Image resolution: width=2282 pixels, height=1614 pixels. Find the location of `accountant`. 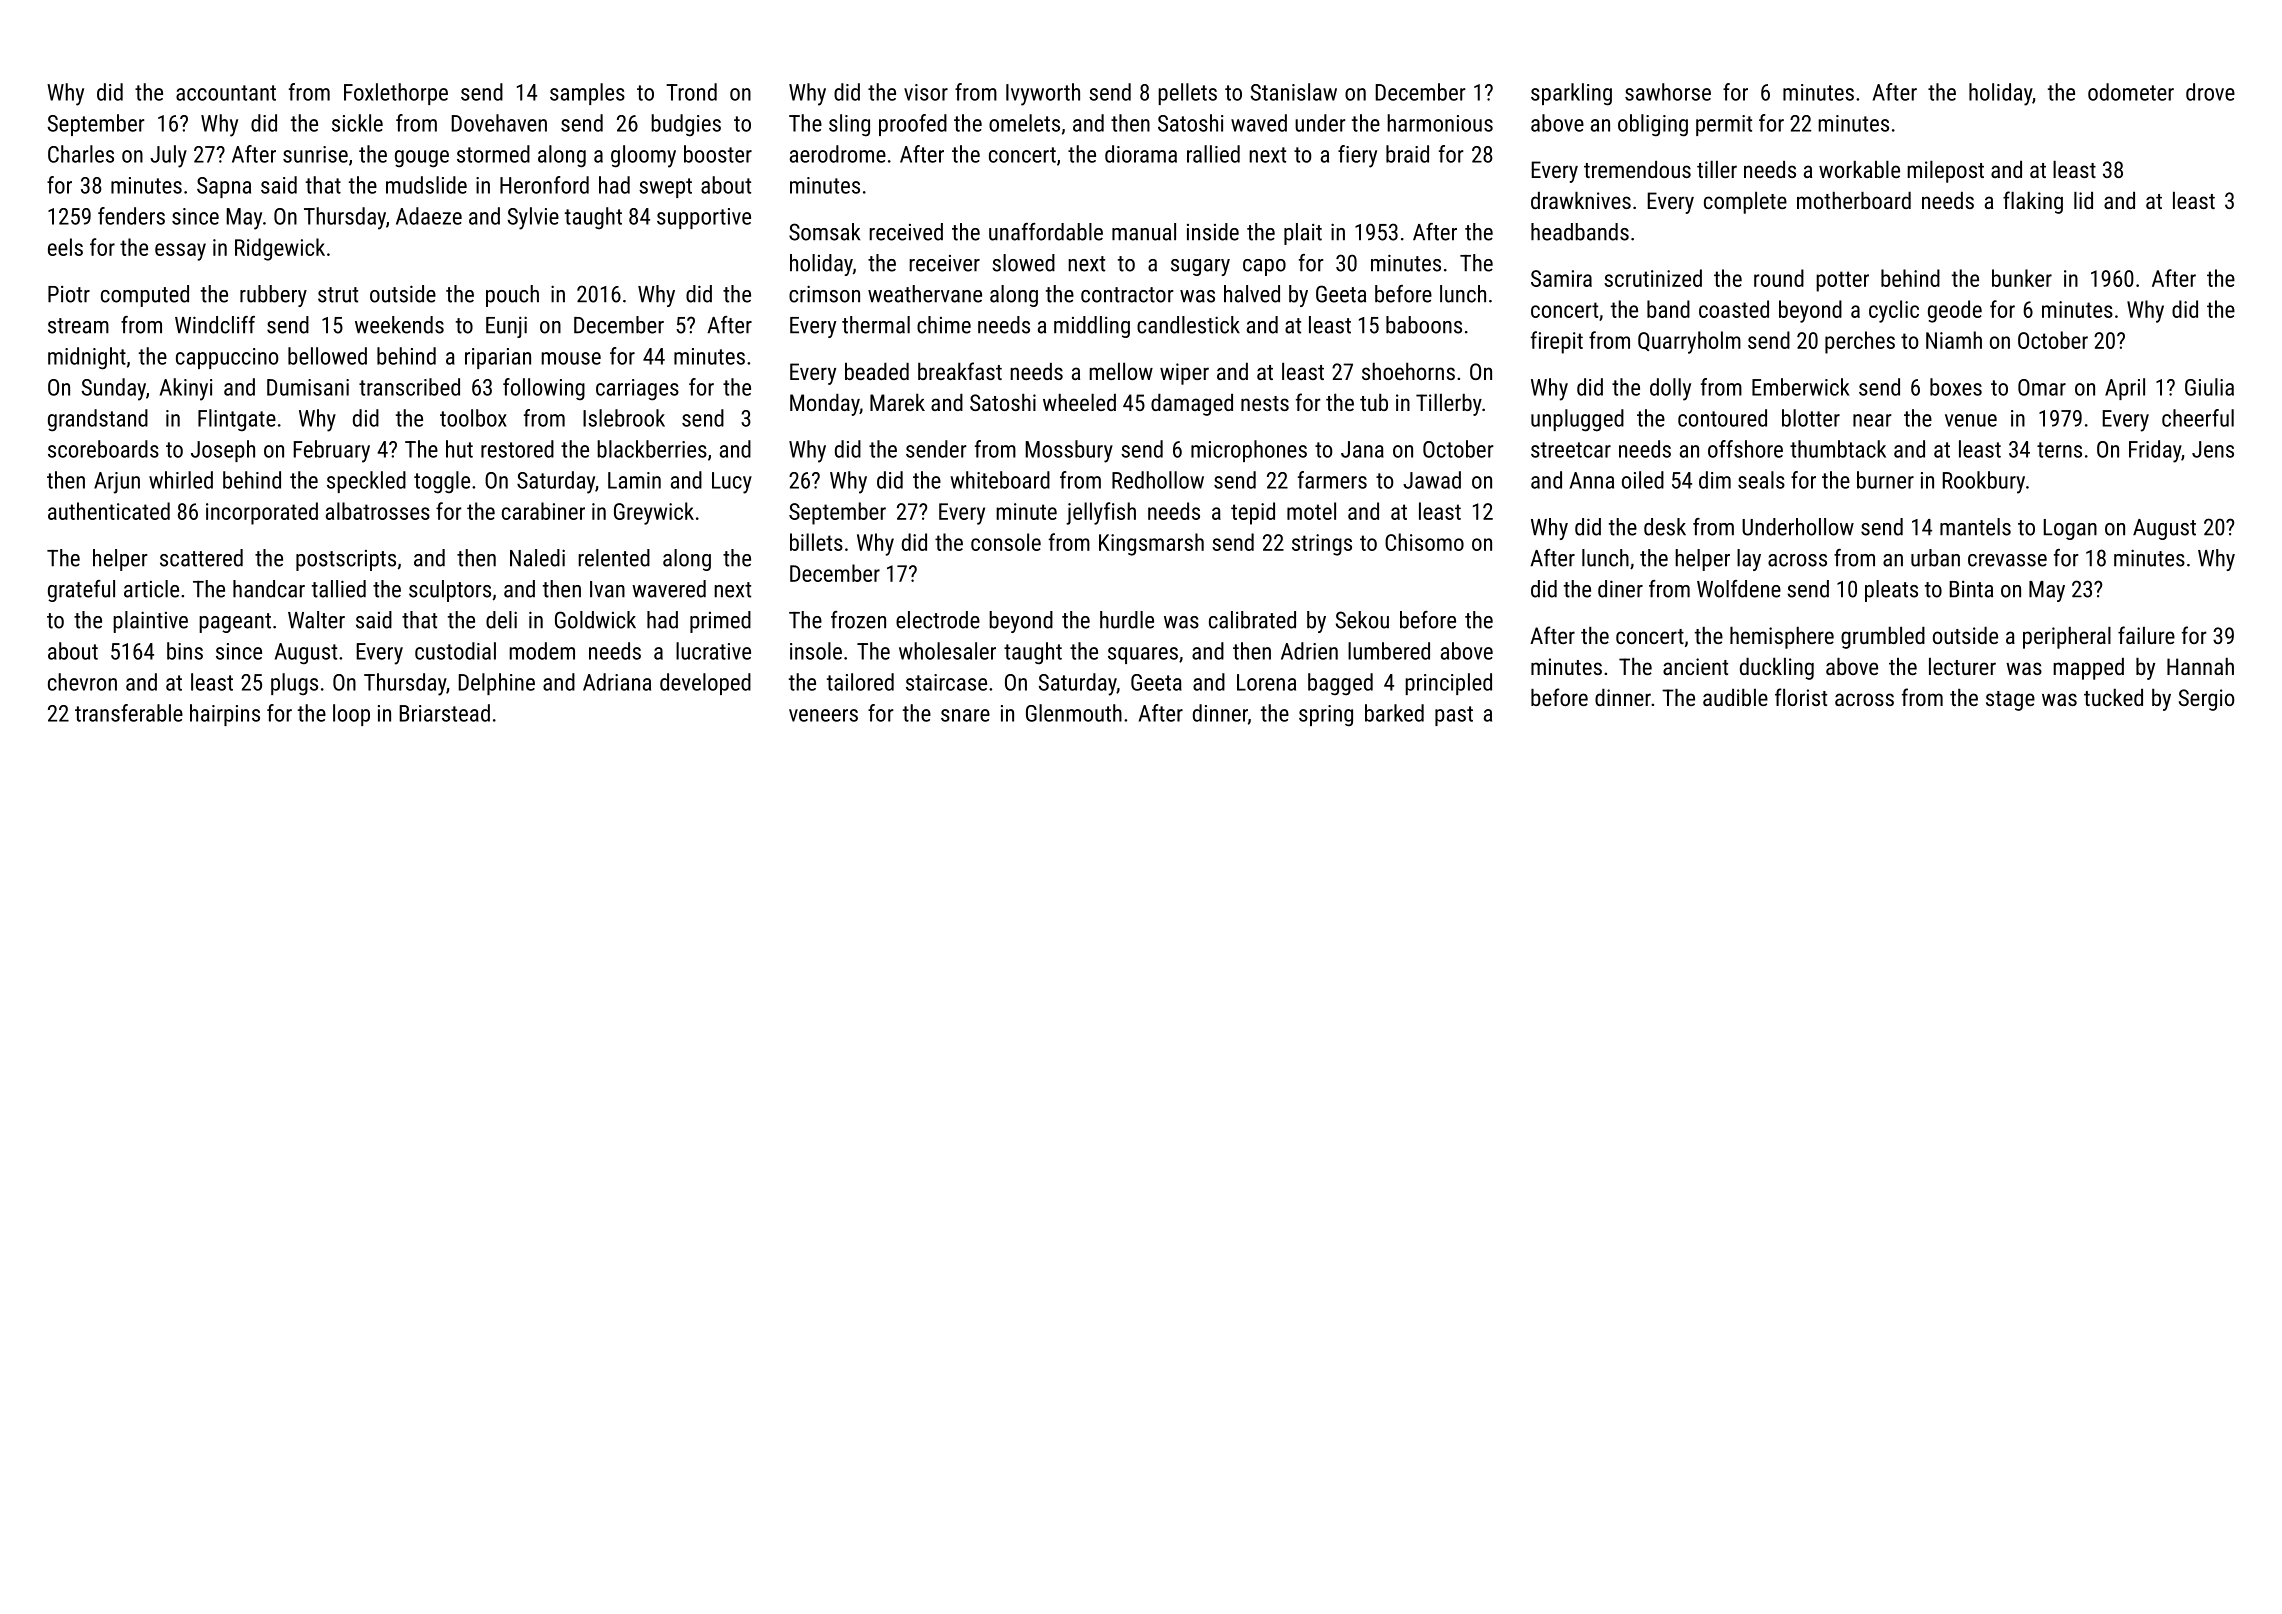

accountant is located at coordinates (226, 93).
